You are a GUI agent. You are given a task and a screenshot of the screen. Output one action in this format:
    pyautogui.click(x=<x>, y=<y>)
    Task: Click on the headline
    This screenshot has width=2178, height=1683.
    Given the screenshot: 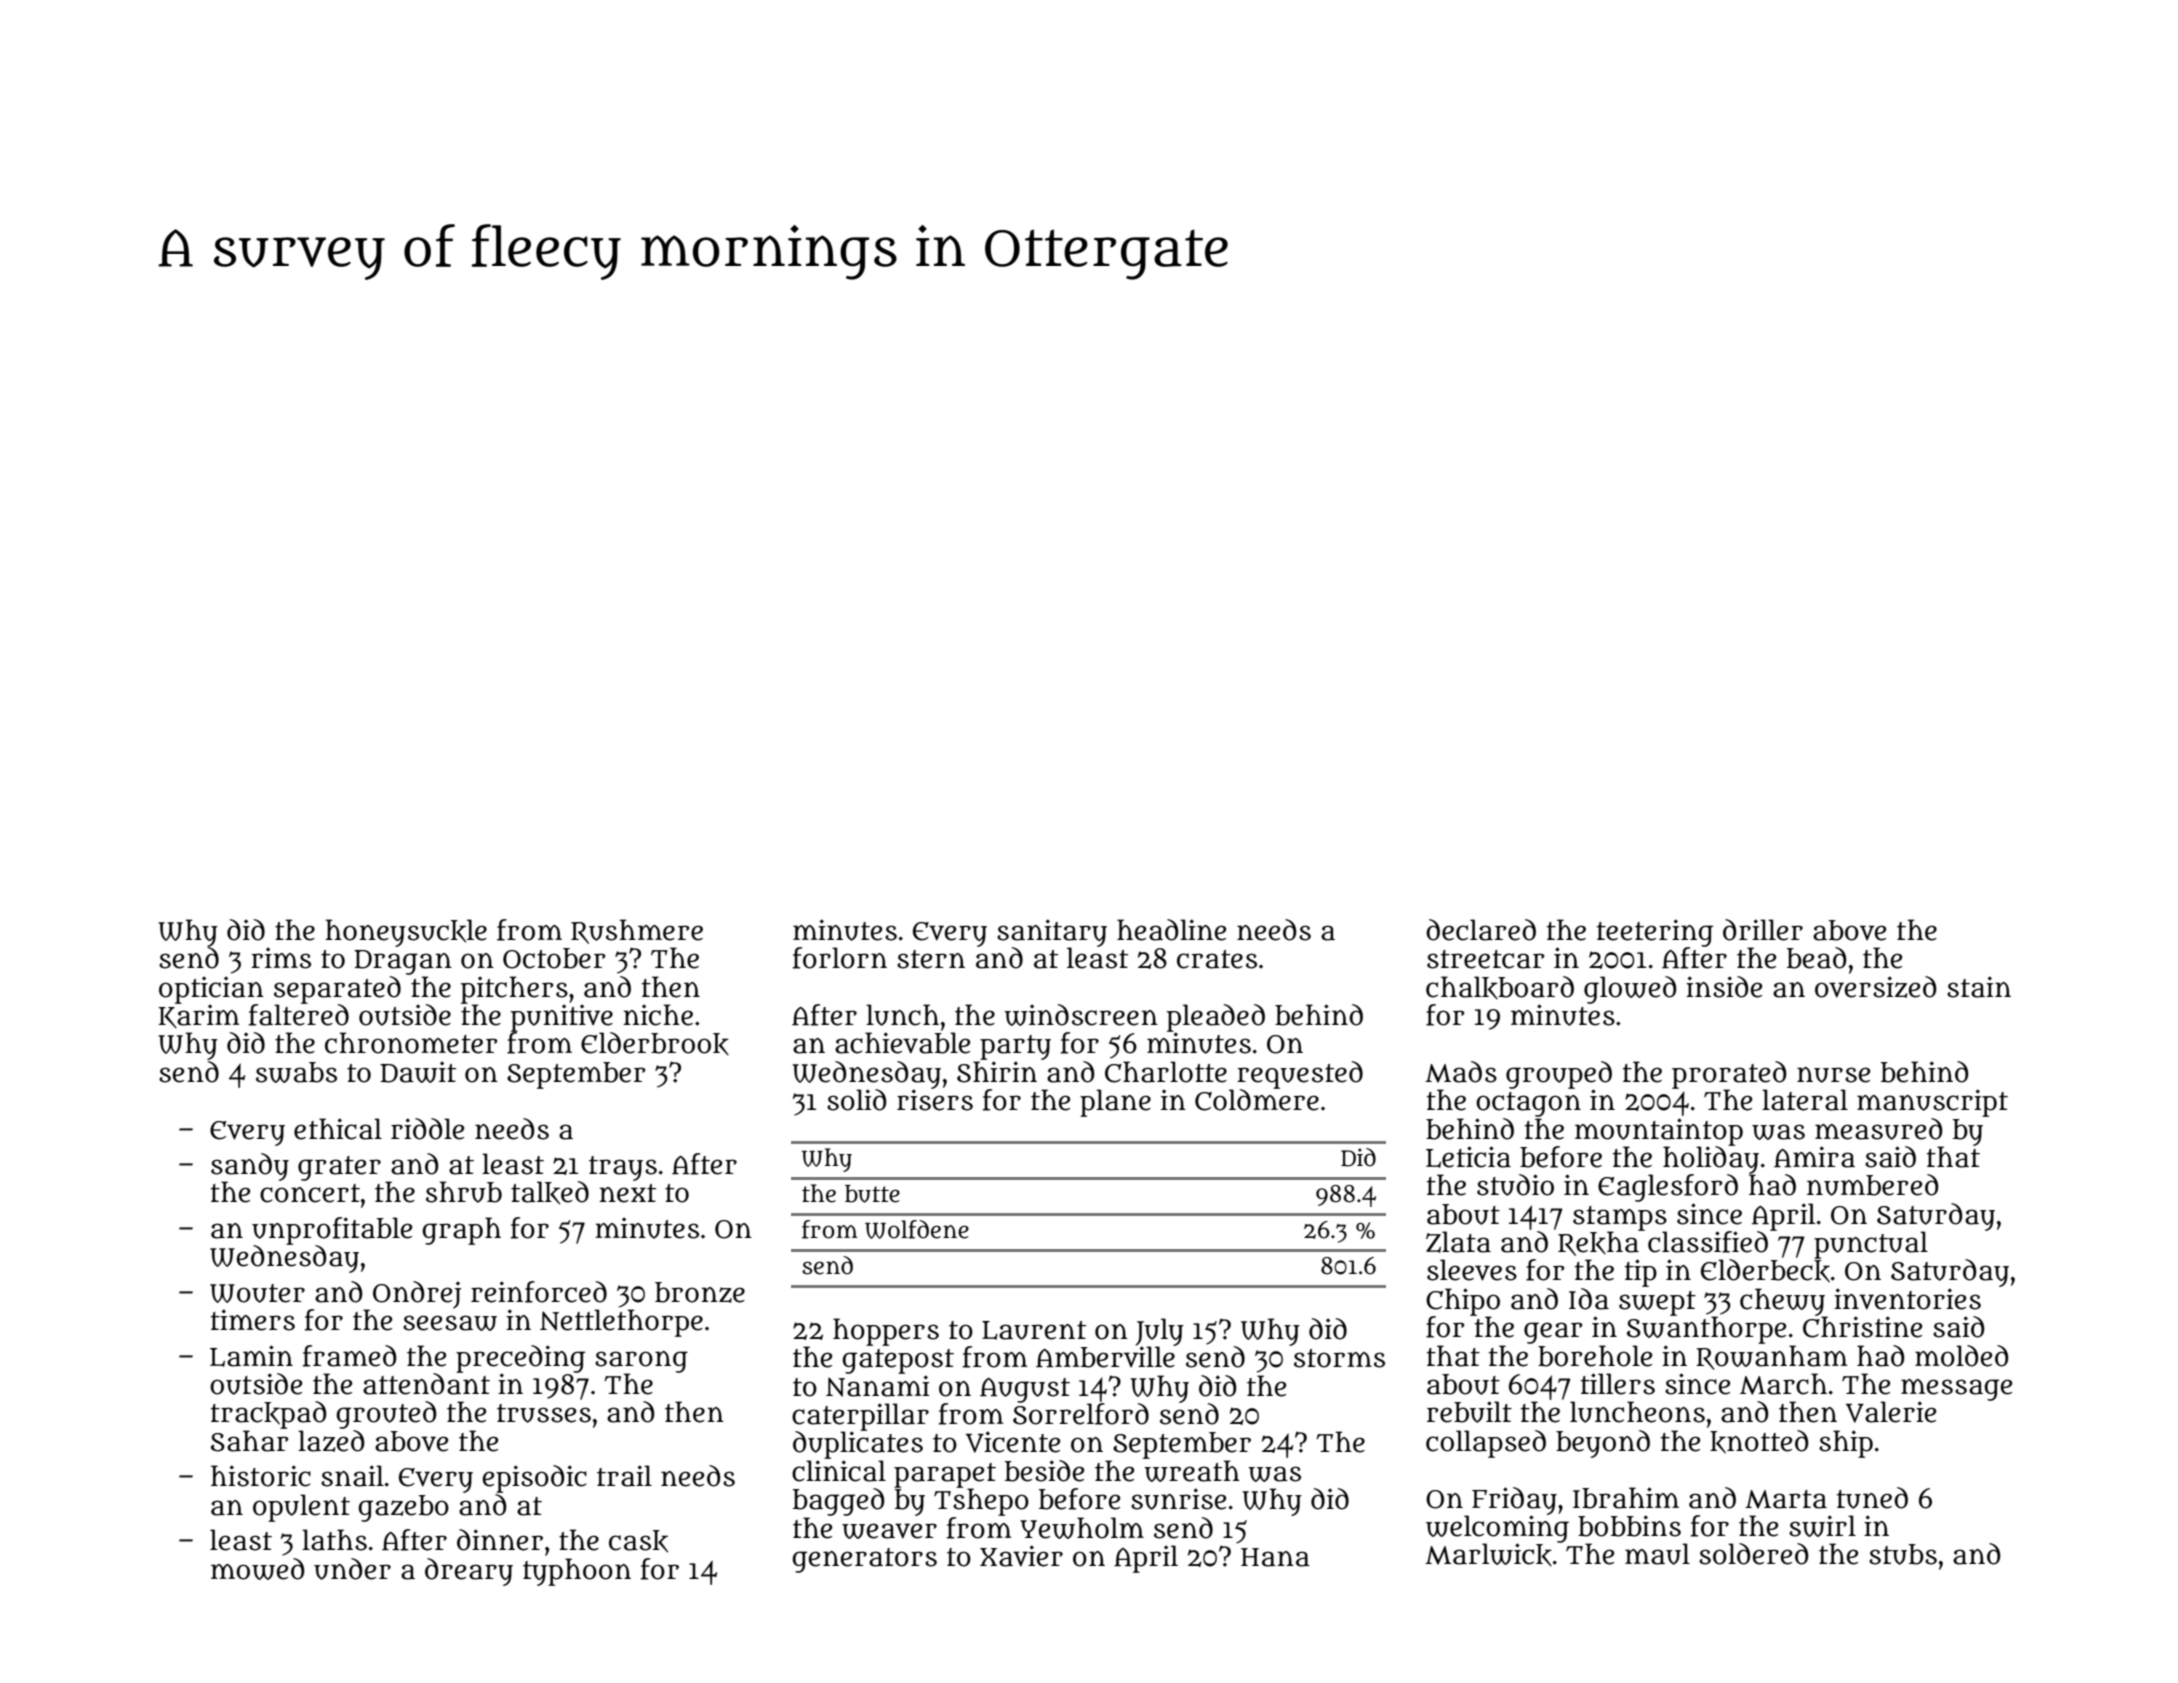 What is the action you would take?
    pyautogui.click(x=1171, y=930)
